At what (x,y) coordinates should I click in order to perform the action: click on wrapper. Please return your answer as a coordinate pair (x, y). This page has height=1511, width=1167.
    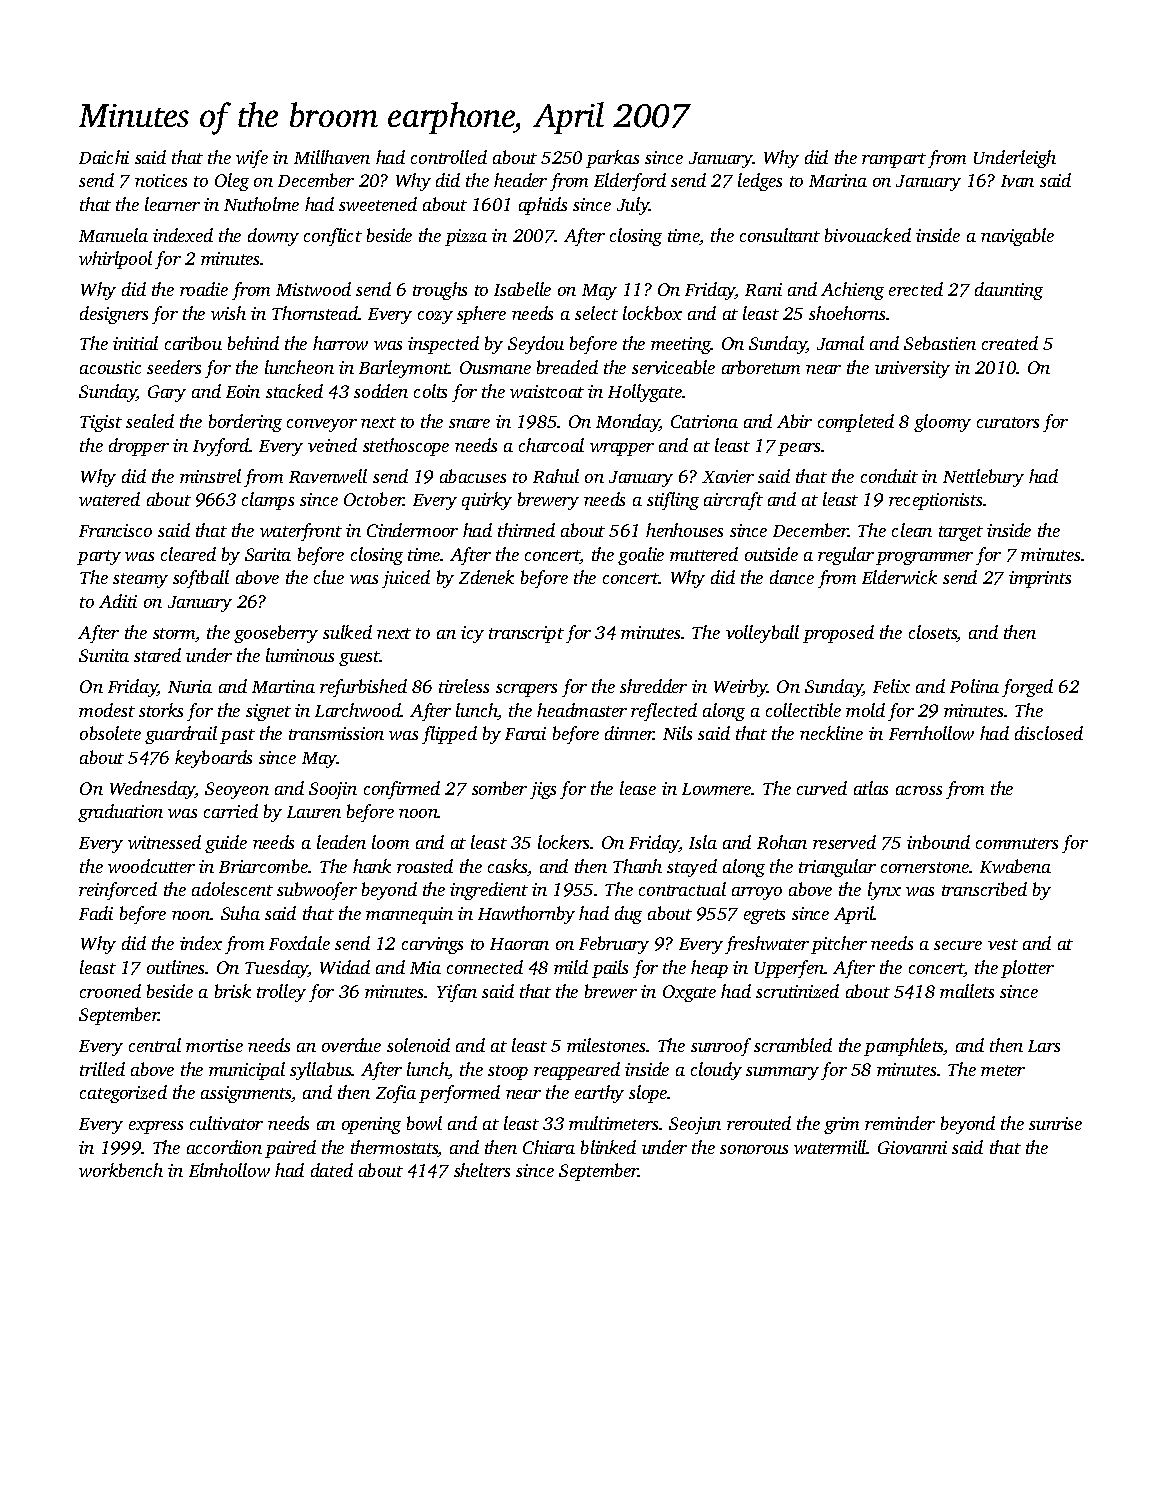
    Looking at the image, I should click on (622, 449).
